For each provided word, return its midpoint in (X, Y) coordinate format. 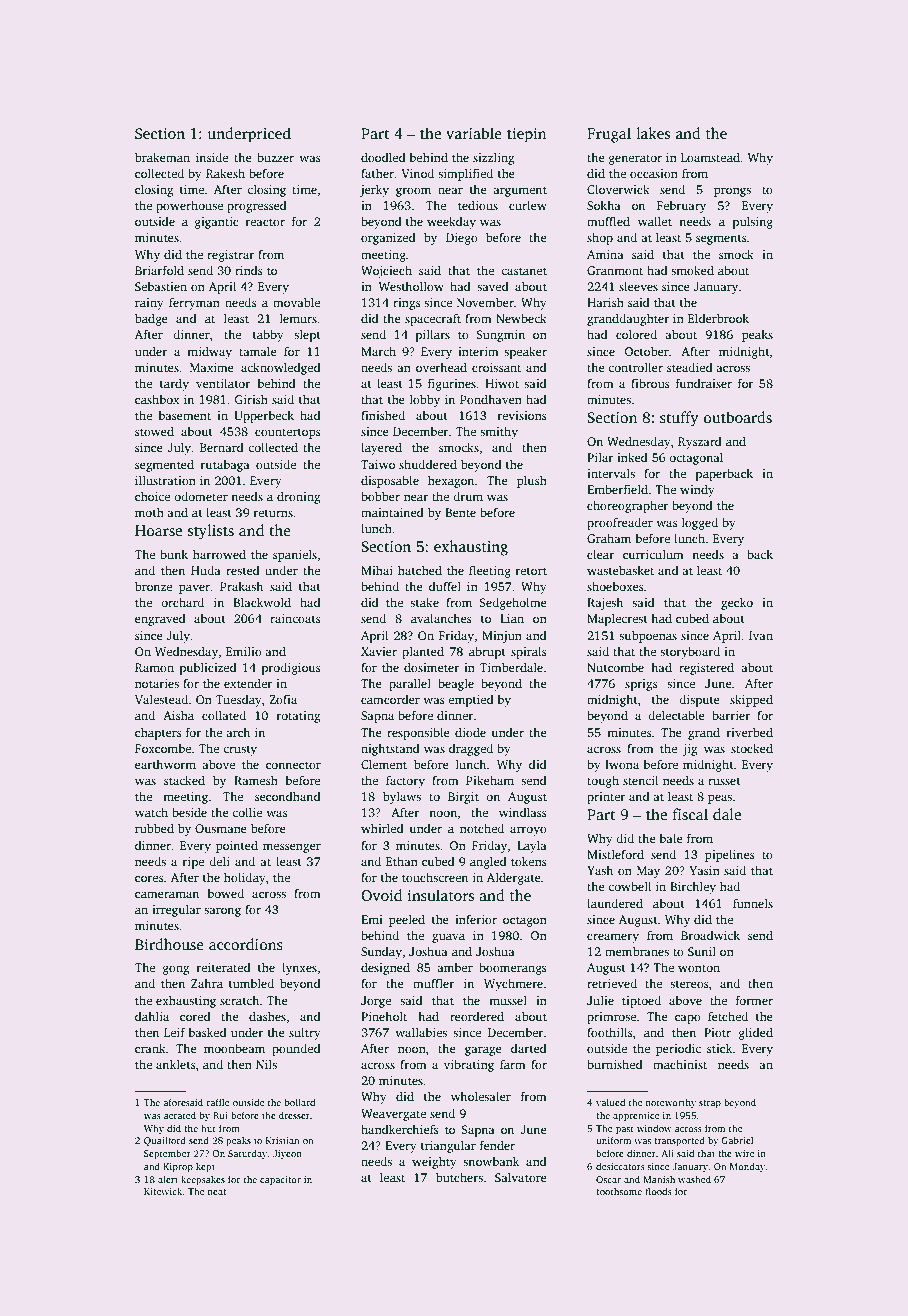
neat (216, 1192)
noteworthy (670, 1103)
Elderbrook (718, 318)
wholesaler (481, 1096)
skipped (751, 700)
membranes (637, 951)
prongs (732, 192)
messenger (292, 848)
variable (474, 133)
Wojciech (386, 271)
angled (488, 862)
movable (296, 302)
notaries (157, 683)
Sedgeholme (513, 603)
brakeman (162, 157)
